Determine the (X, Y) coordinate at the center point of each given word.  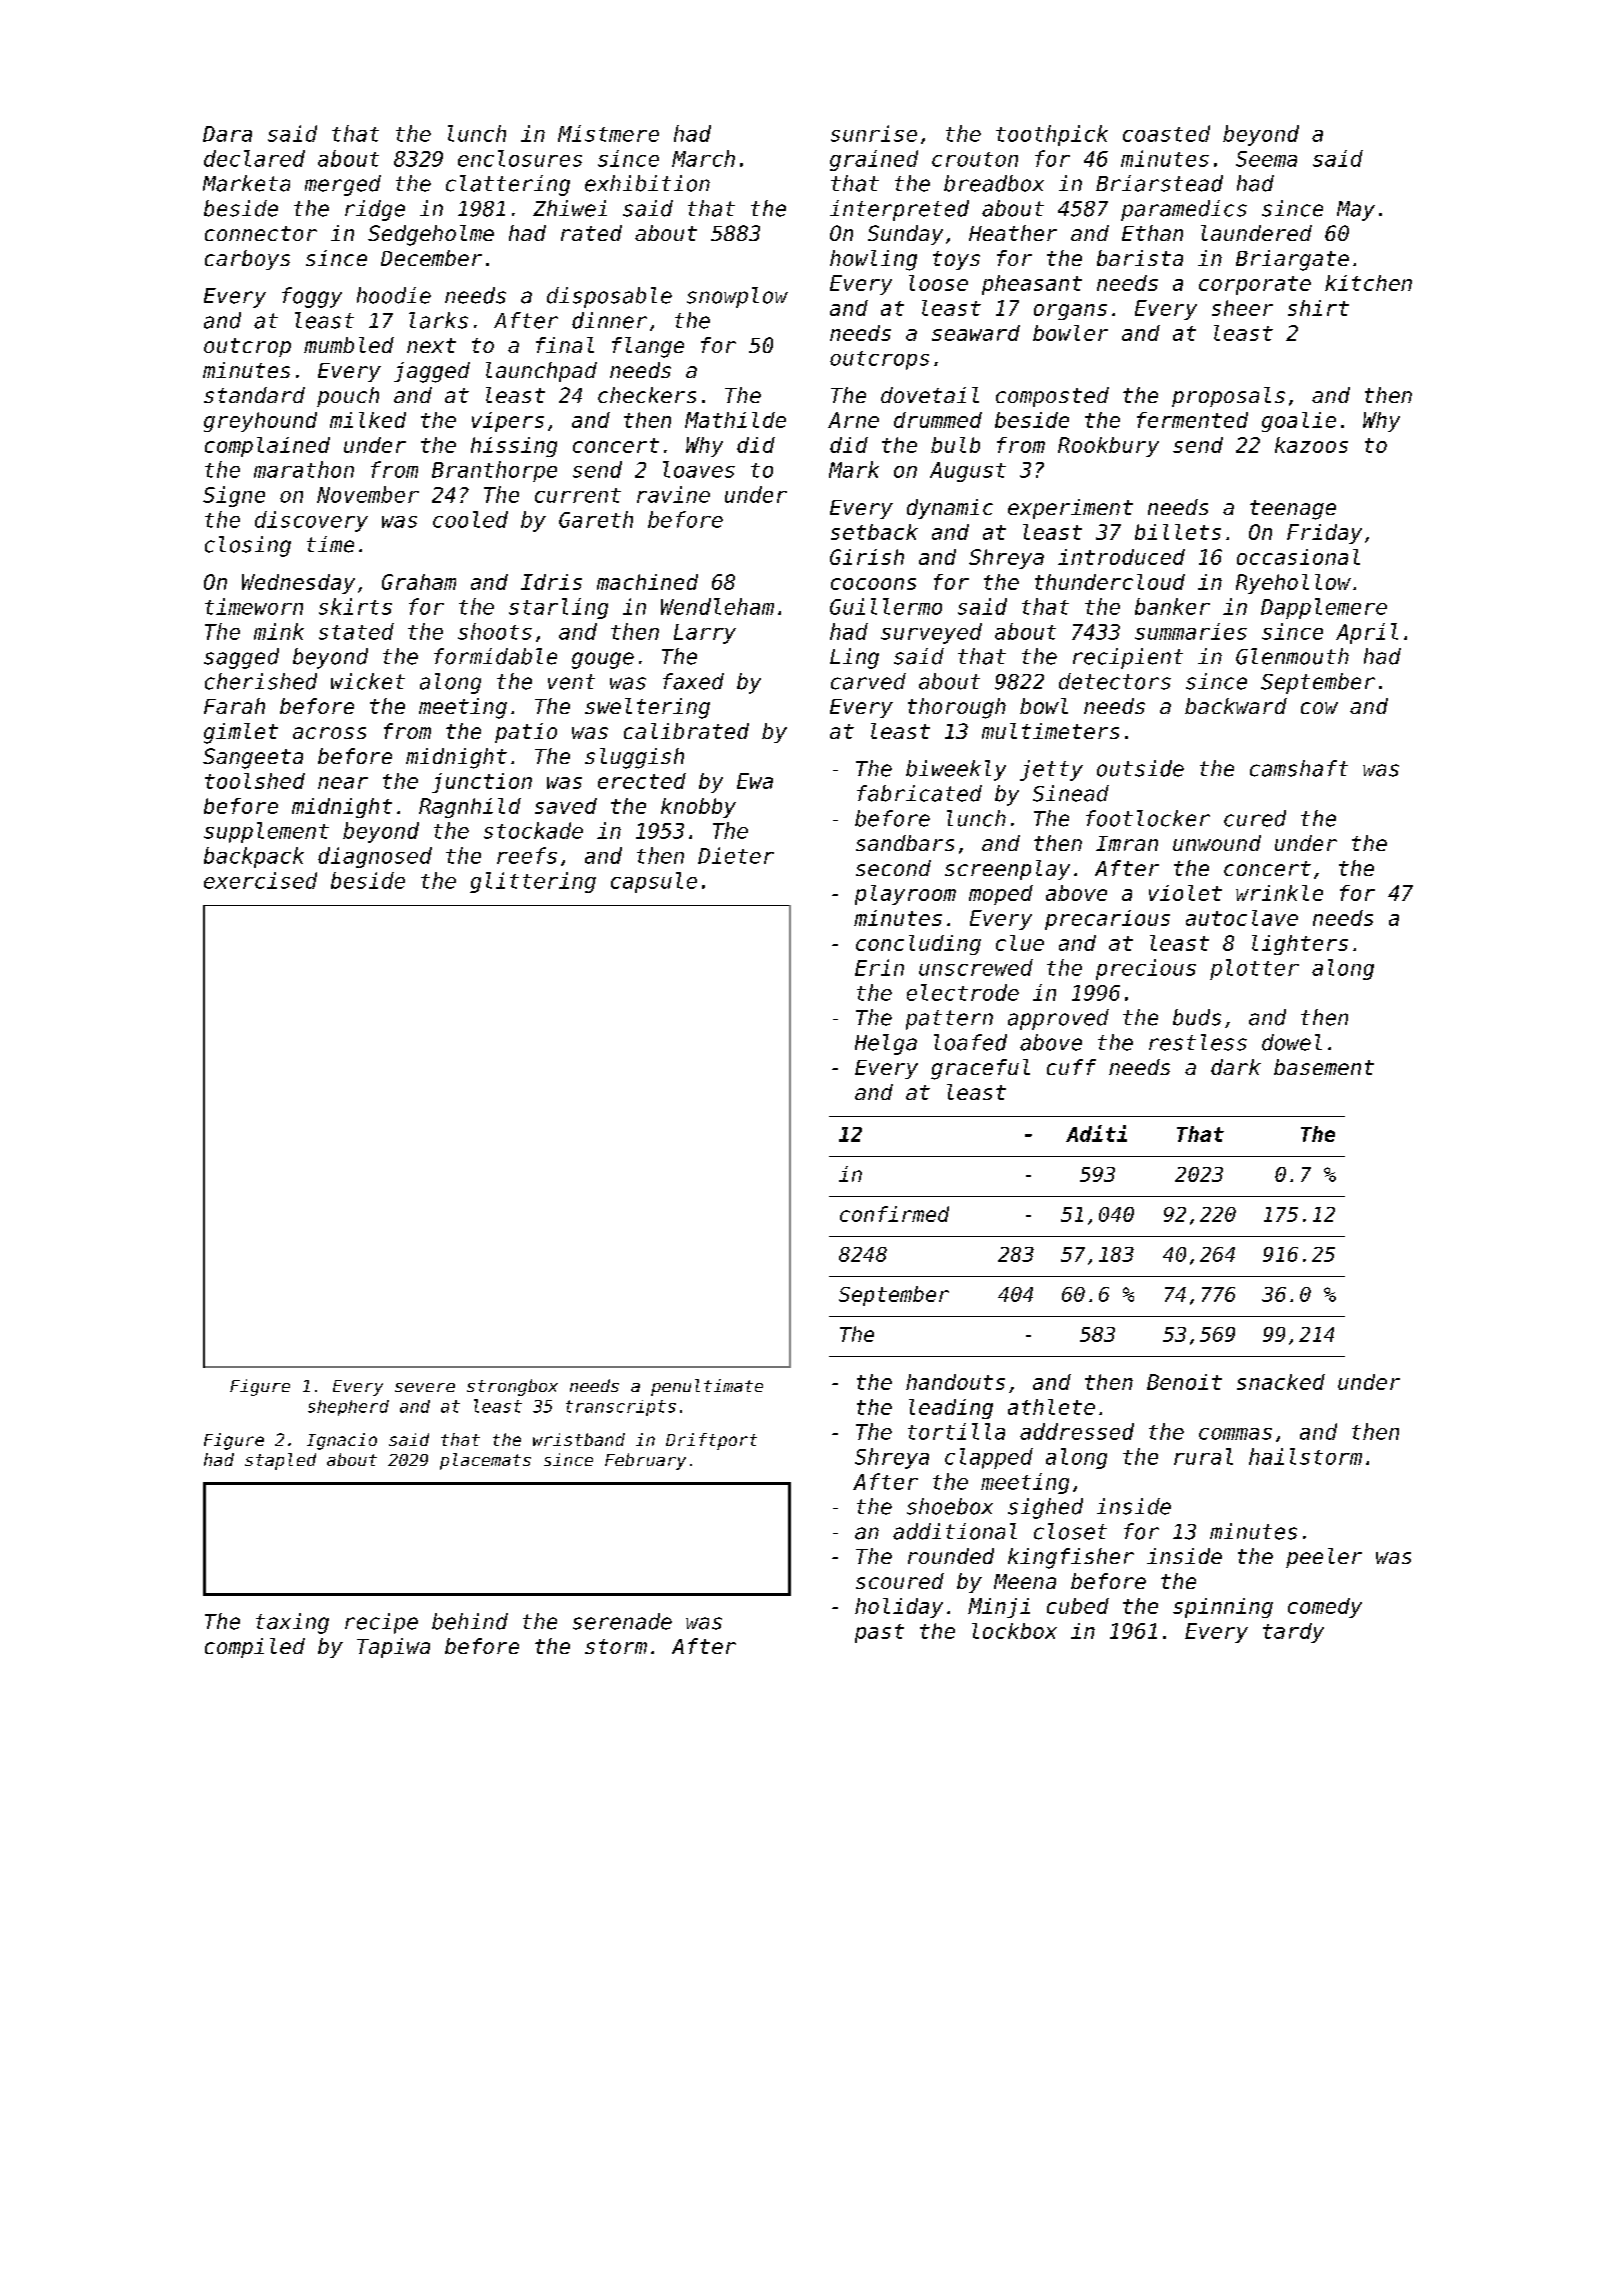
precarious (1107, 920)
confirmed (894, 1214)
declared (254, 158)
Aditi (1096, 1133)
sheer (1242, 308)
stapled (280, 1461)
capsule (654, 882)
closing (248, 546)
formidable (495, 656)
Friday (1324, 534)
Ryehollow (1293, 584)
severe (425, 1387)
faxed (693, 681)
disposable (609, 297)
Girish (867, 557)
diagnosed (375, 857)
